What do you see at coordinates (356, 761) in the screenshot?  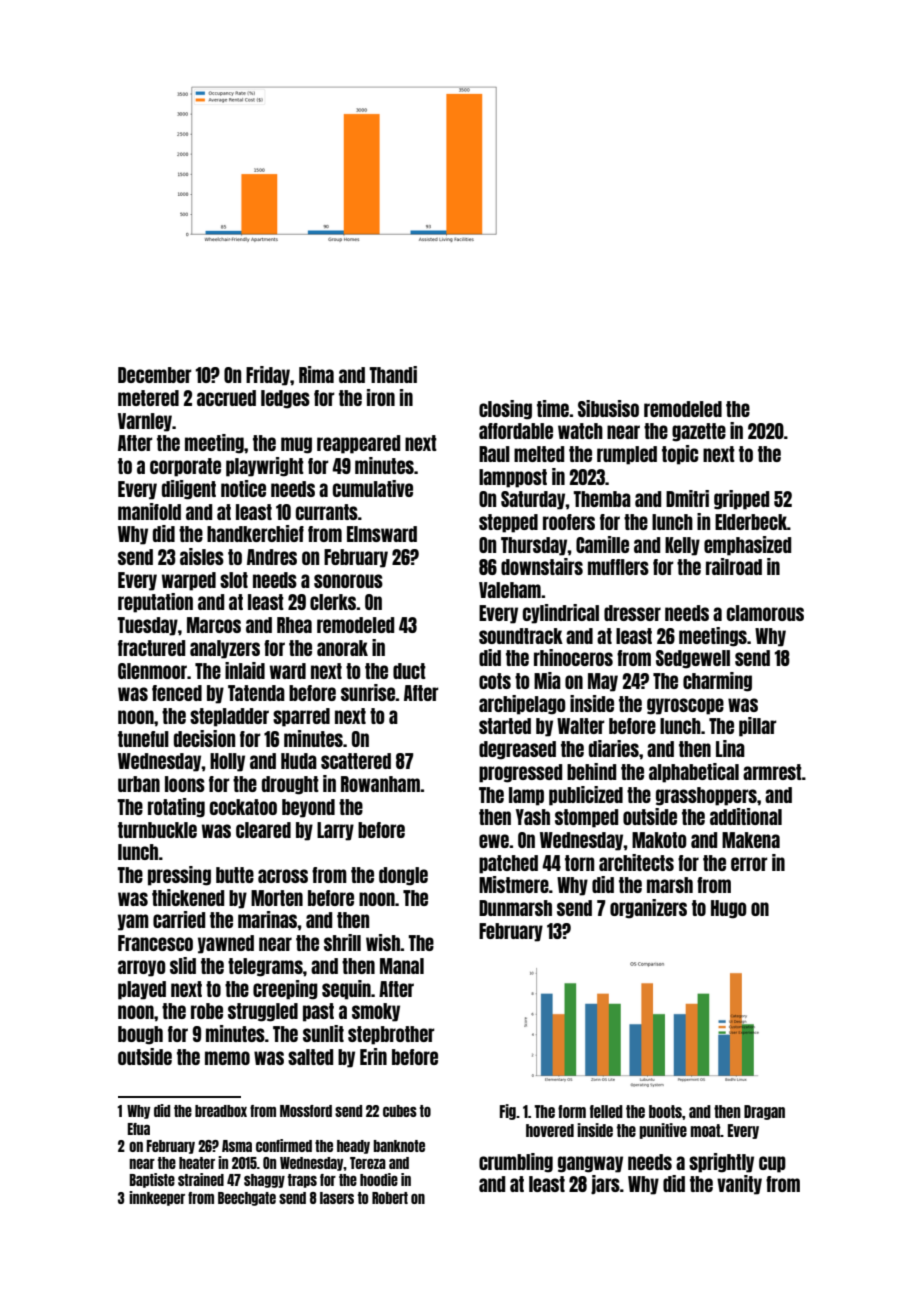 I see `scattered` at bounding box center [356, 761].
